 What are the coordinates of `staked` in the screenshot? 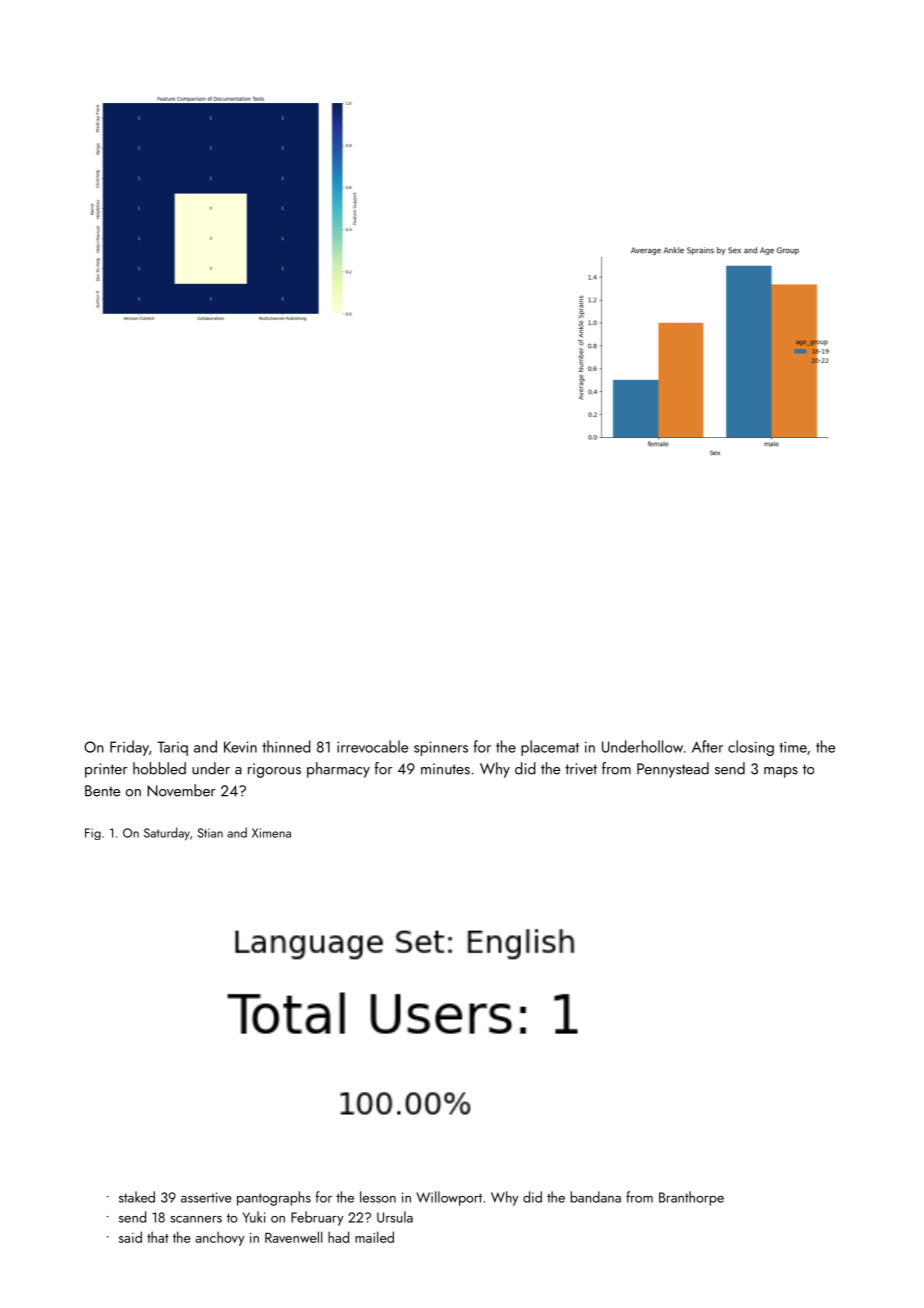 It's located at (137, 1197).
